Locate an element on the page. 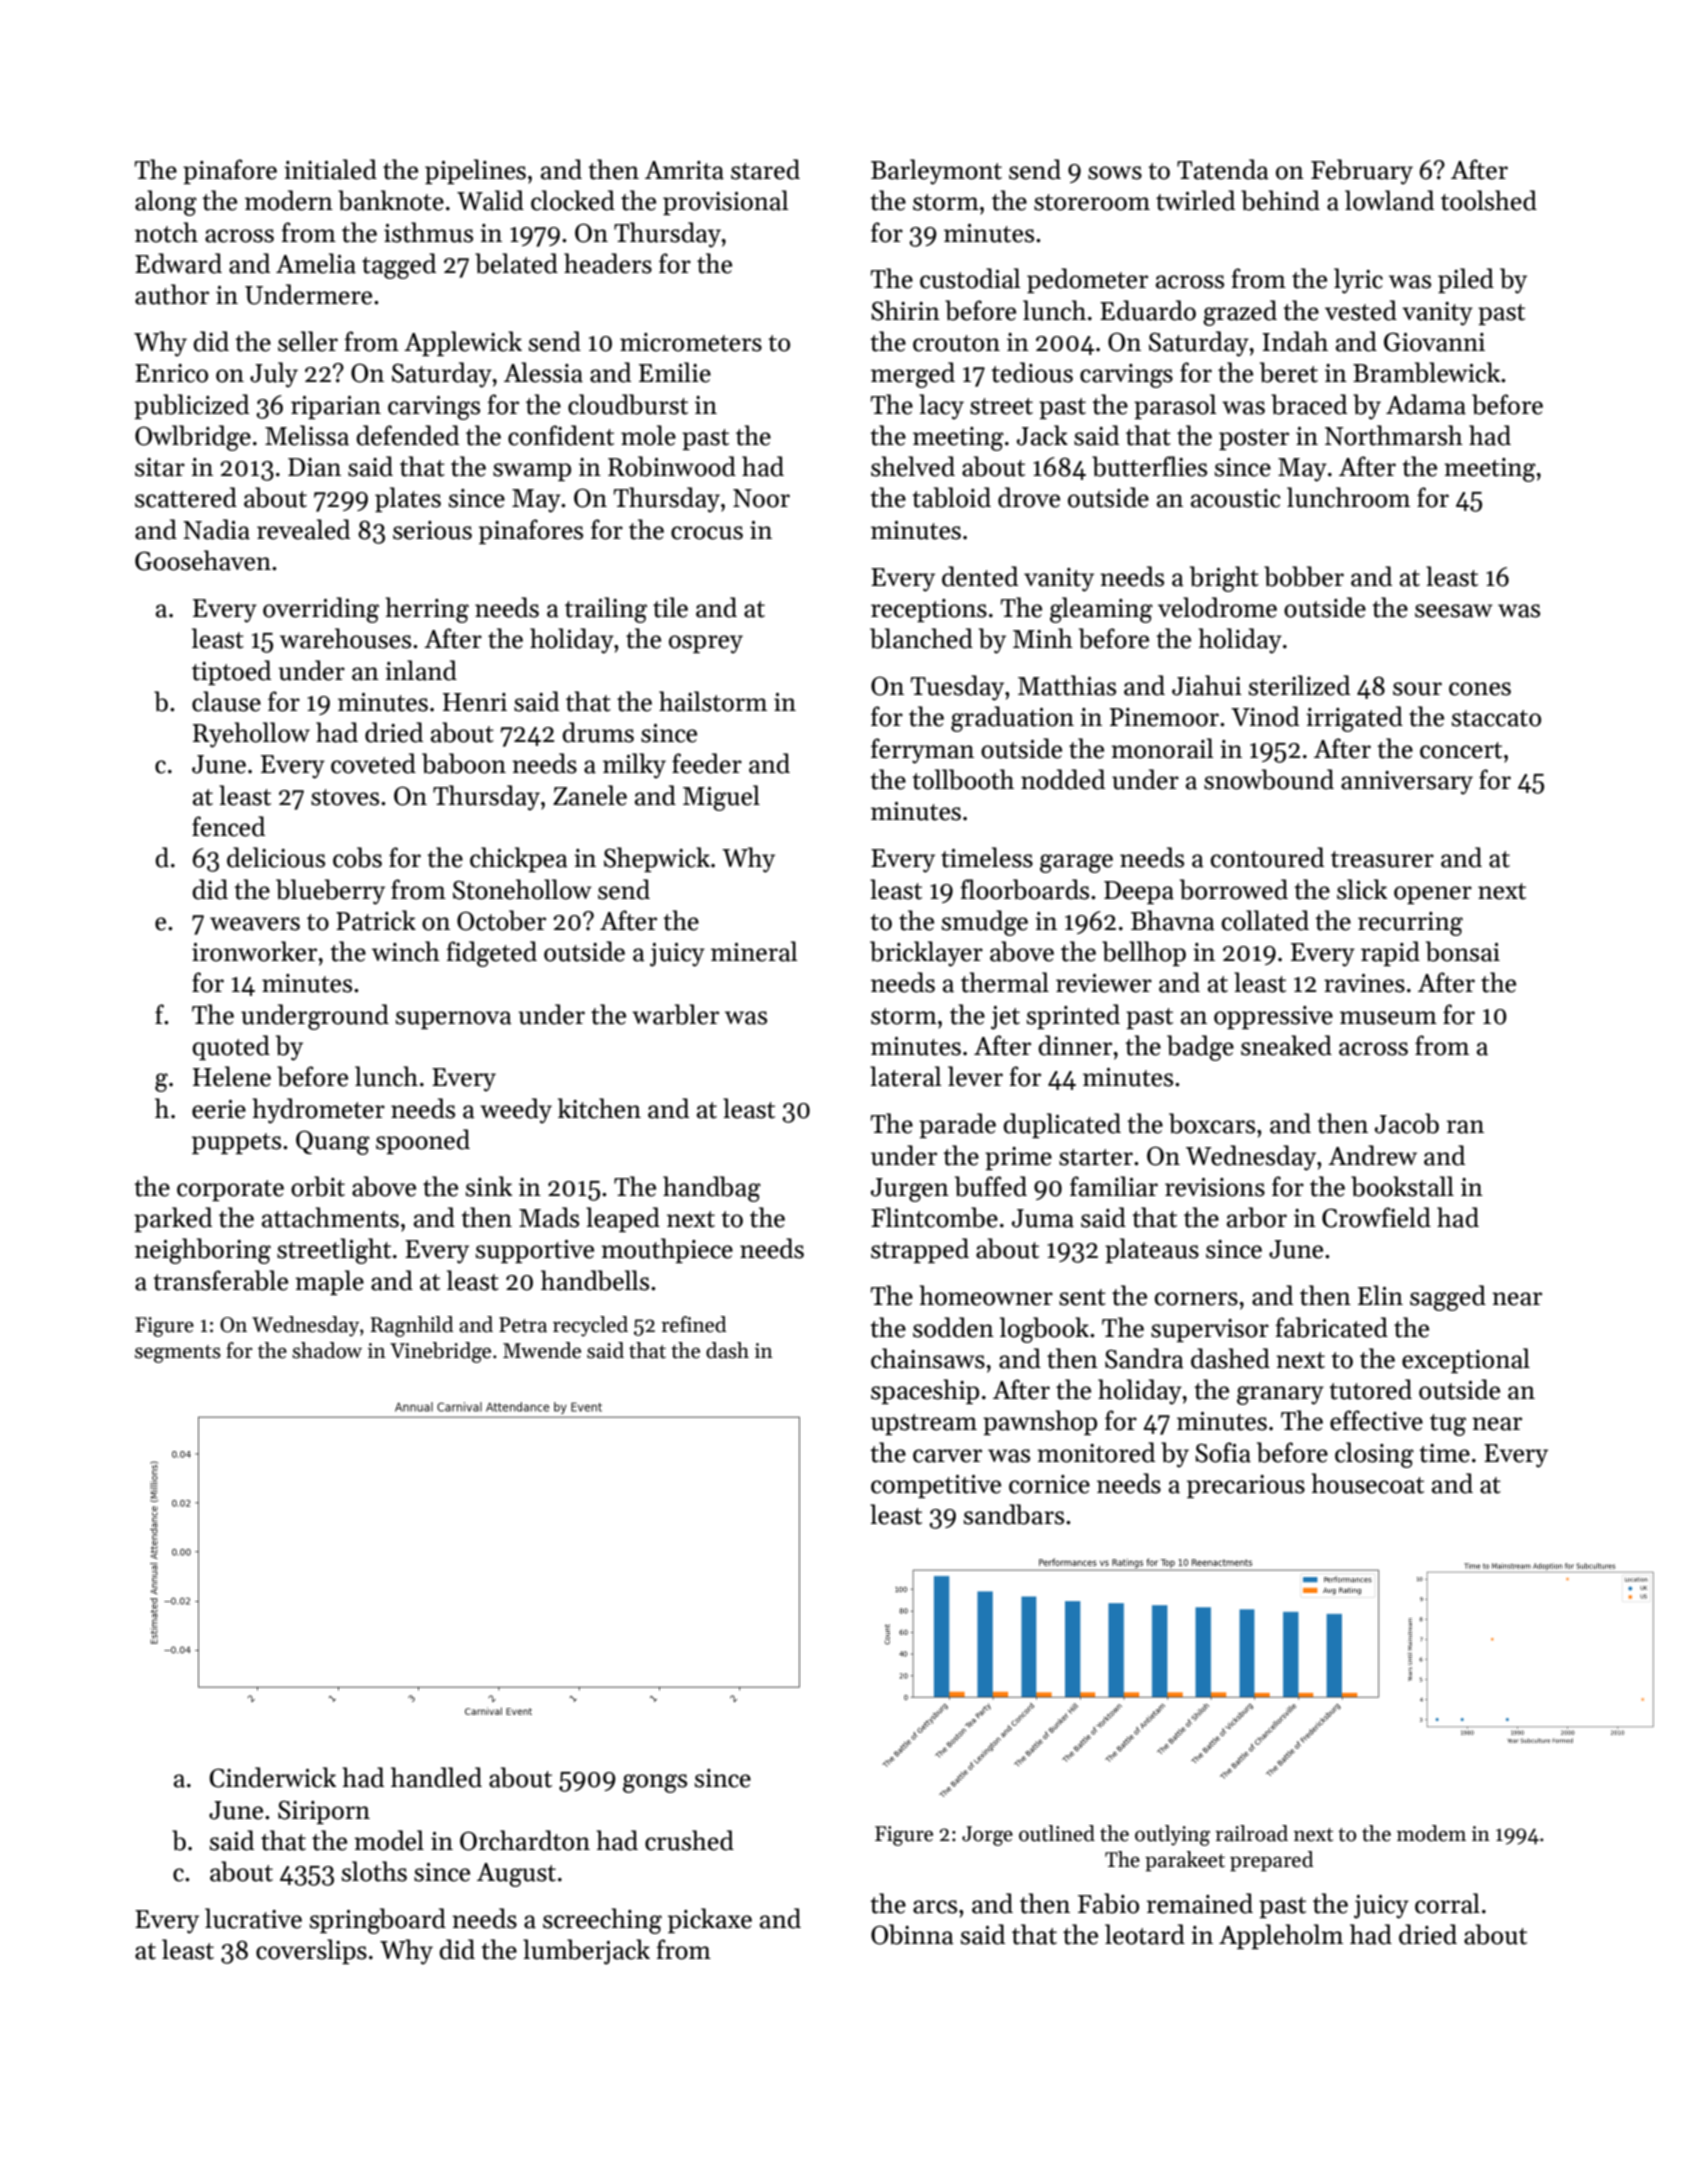  snowbound is located at coordinates (1269, 779).
